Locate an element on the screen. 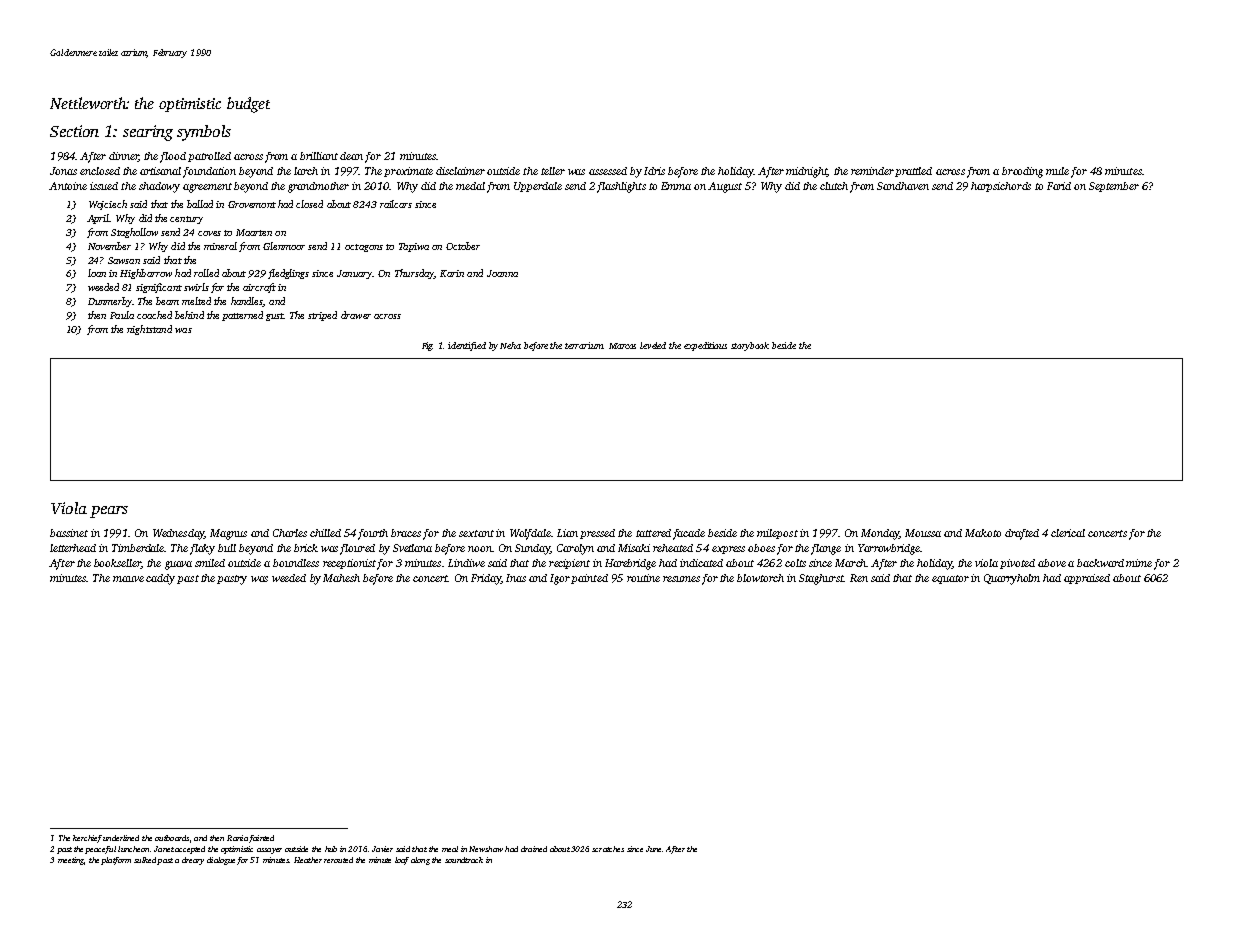 The width and height of the screenshot is (1233, 952). Moussa is located at coordinates (923, 533).
